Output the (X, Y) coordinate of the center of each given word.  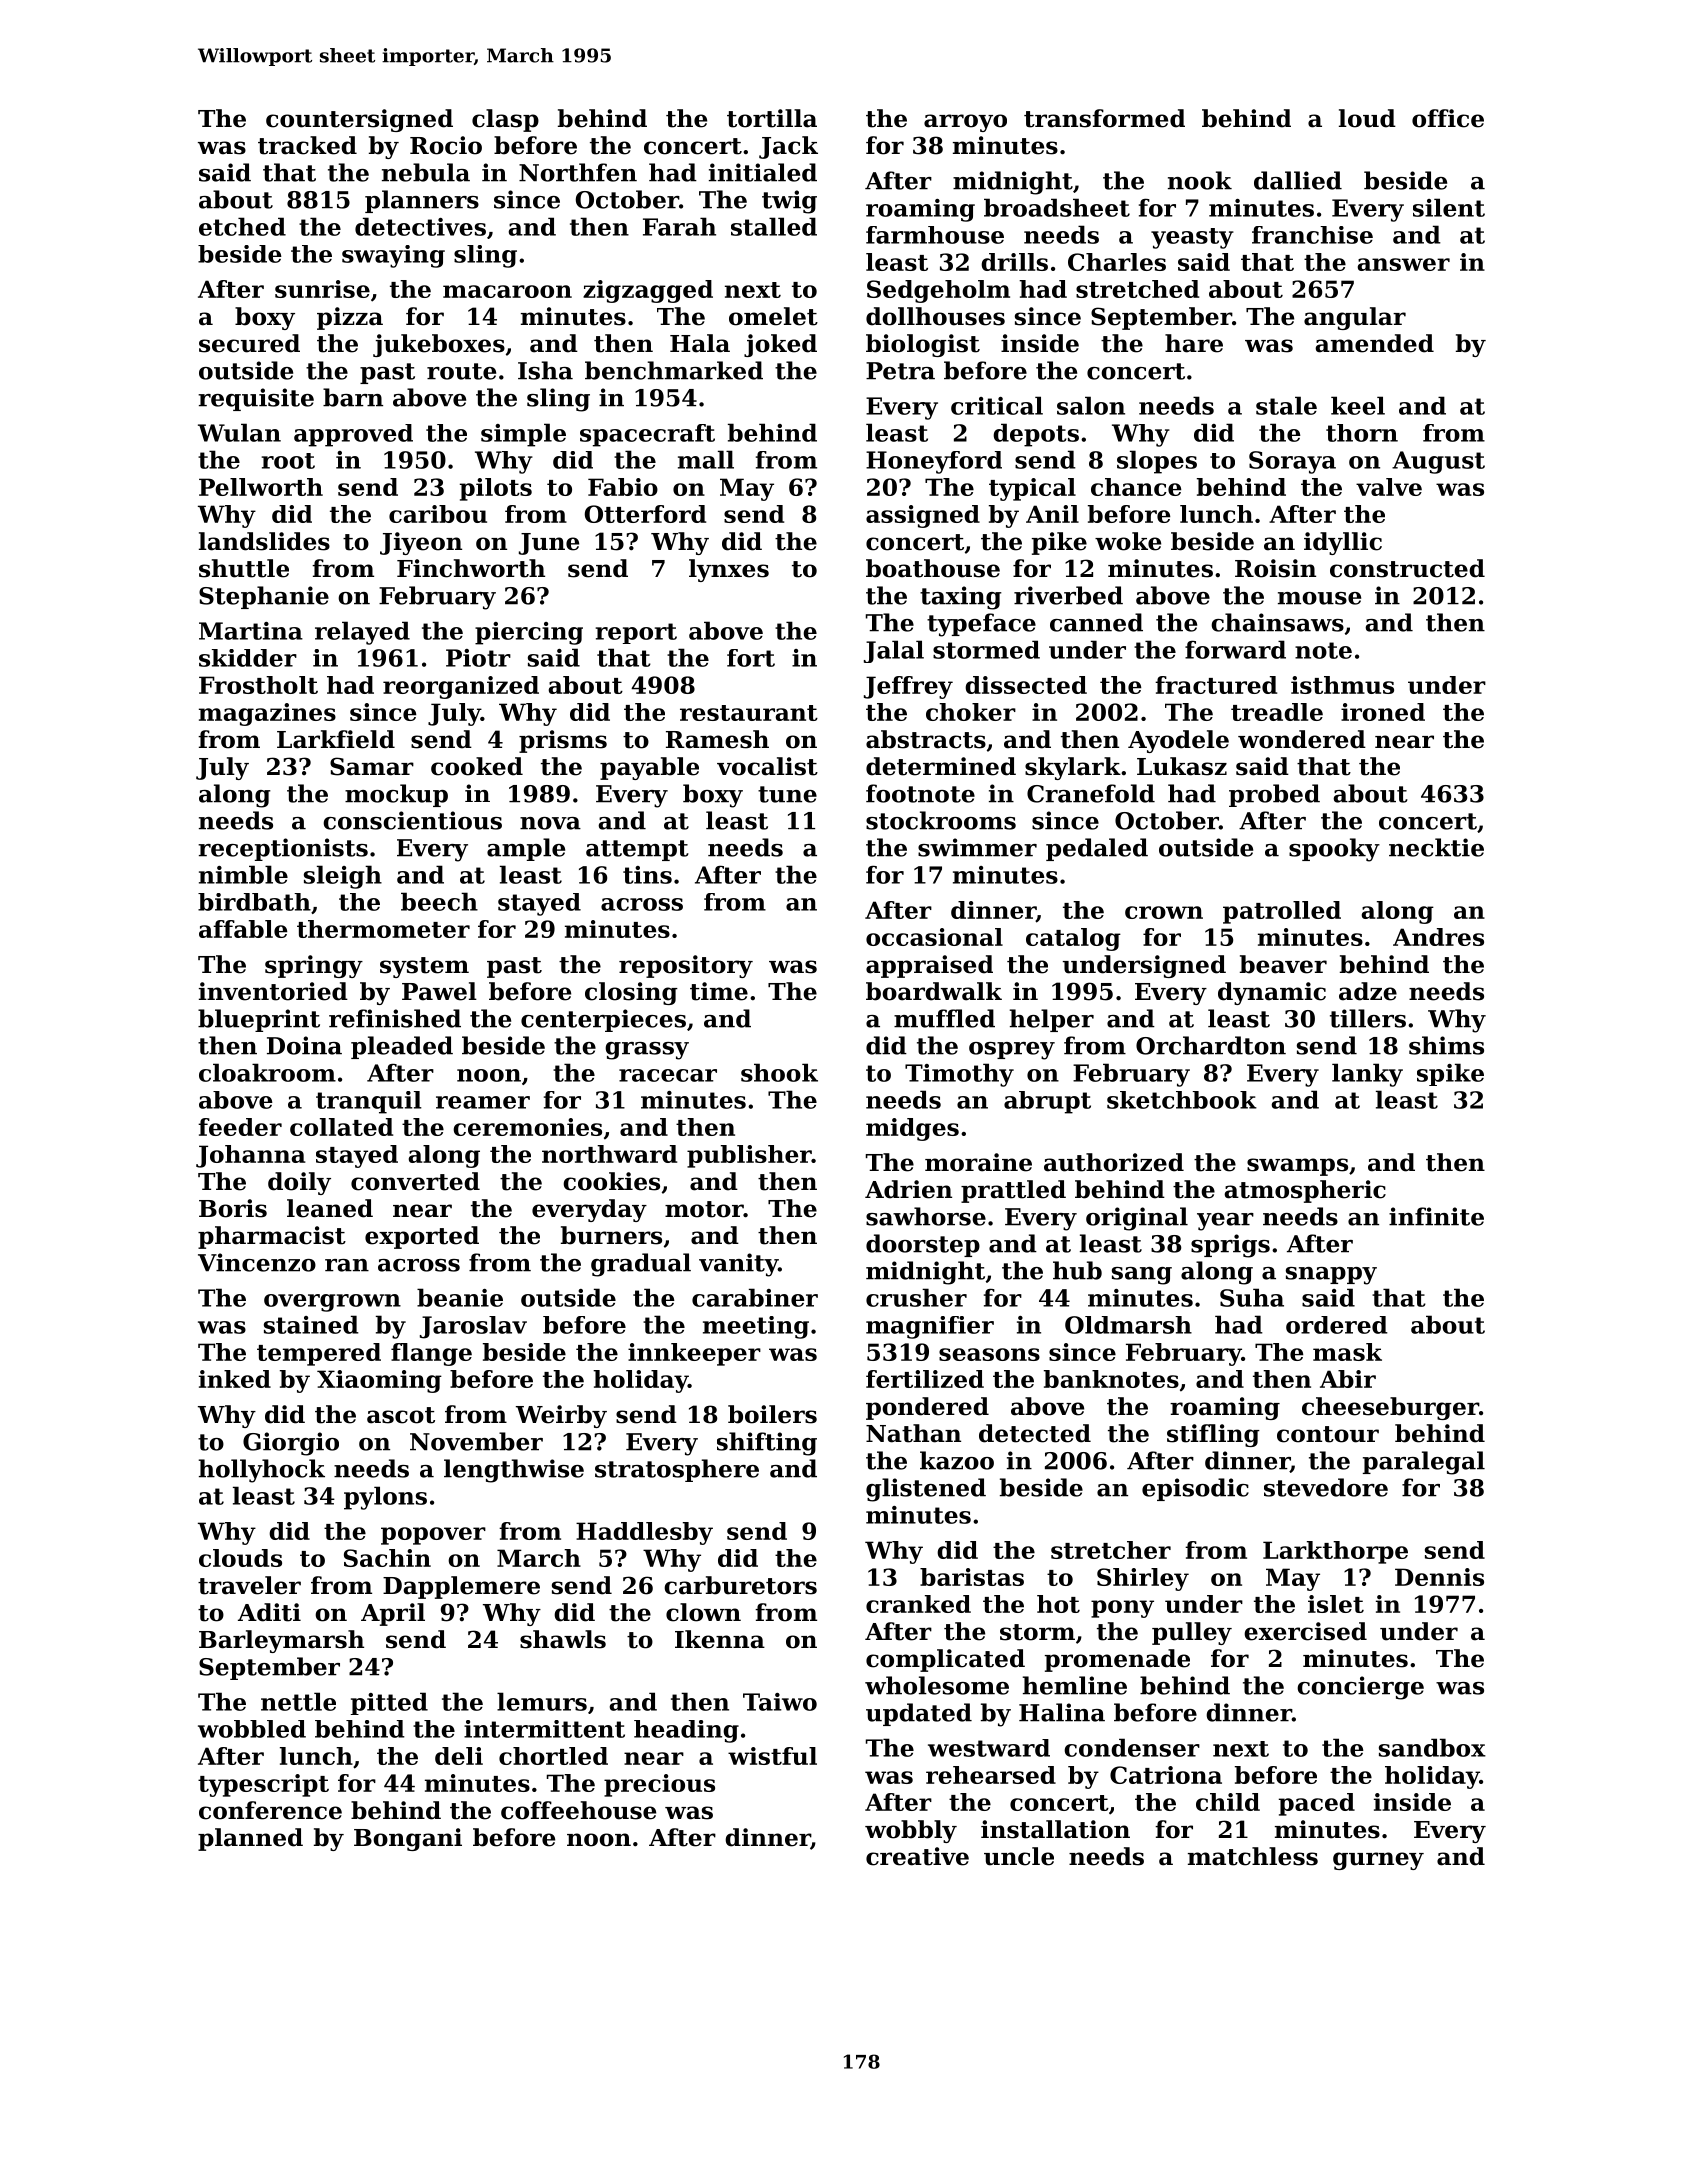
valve (1389, 487)
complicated (945, 1660)
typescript (263, 1785)
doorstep (923, 1245)
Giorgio (291, 1444)
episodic (1195, 1489)
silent (1449, 207)
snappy (1331, 1276)
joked (780, 345)
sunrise (322, 289)
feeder (240, 1127)
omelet (773, 316)
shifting (767, 1444)
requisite (256, 399)
